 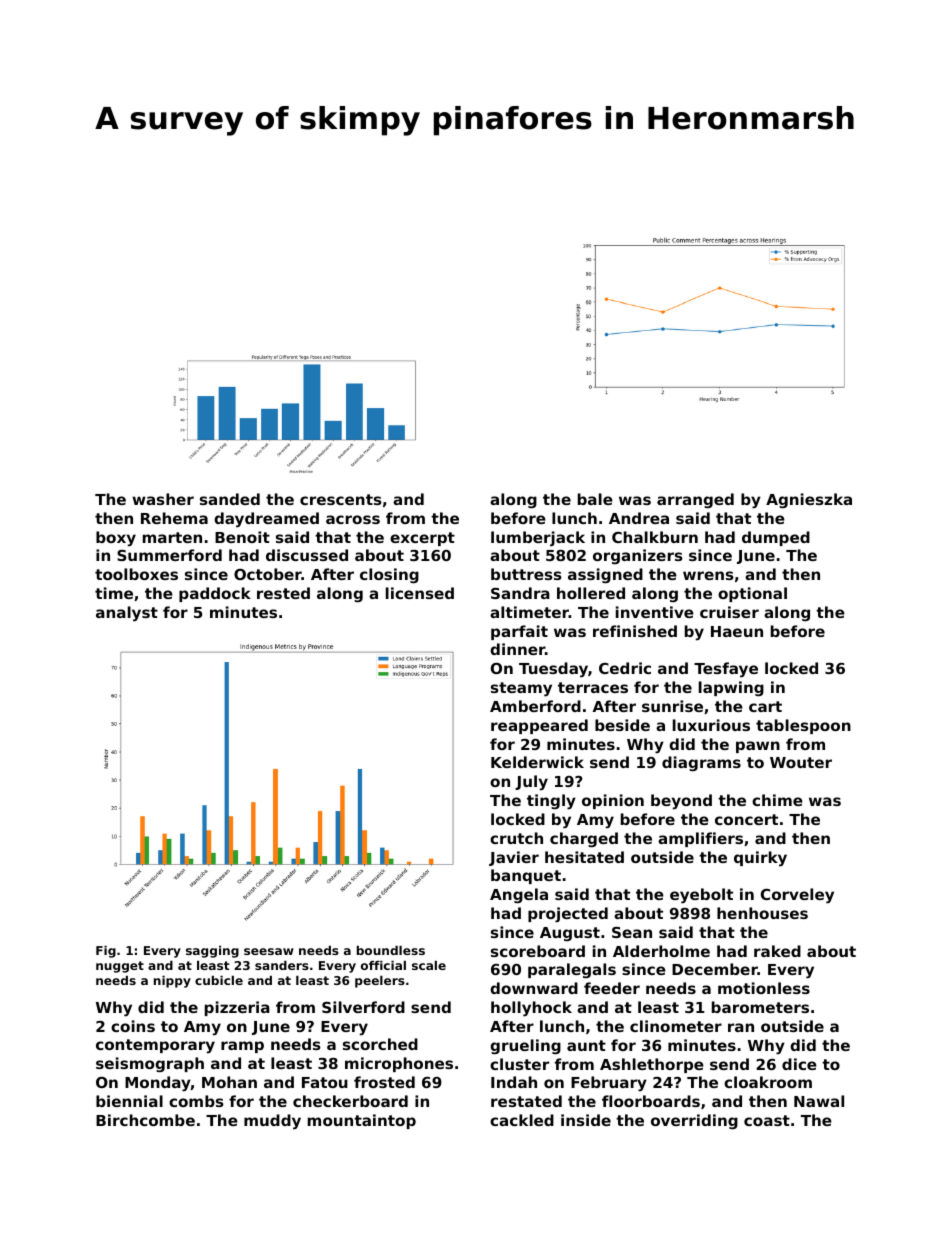 I want to click on Amberford, so click(x=535, y=706).
